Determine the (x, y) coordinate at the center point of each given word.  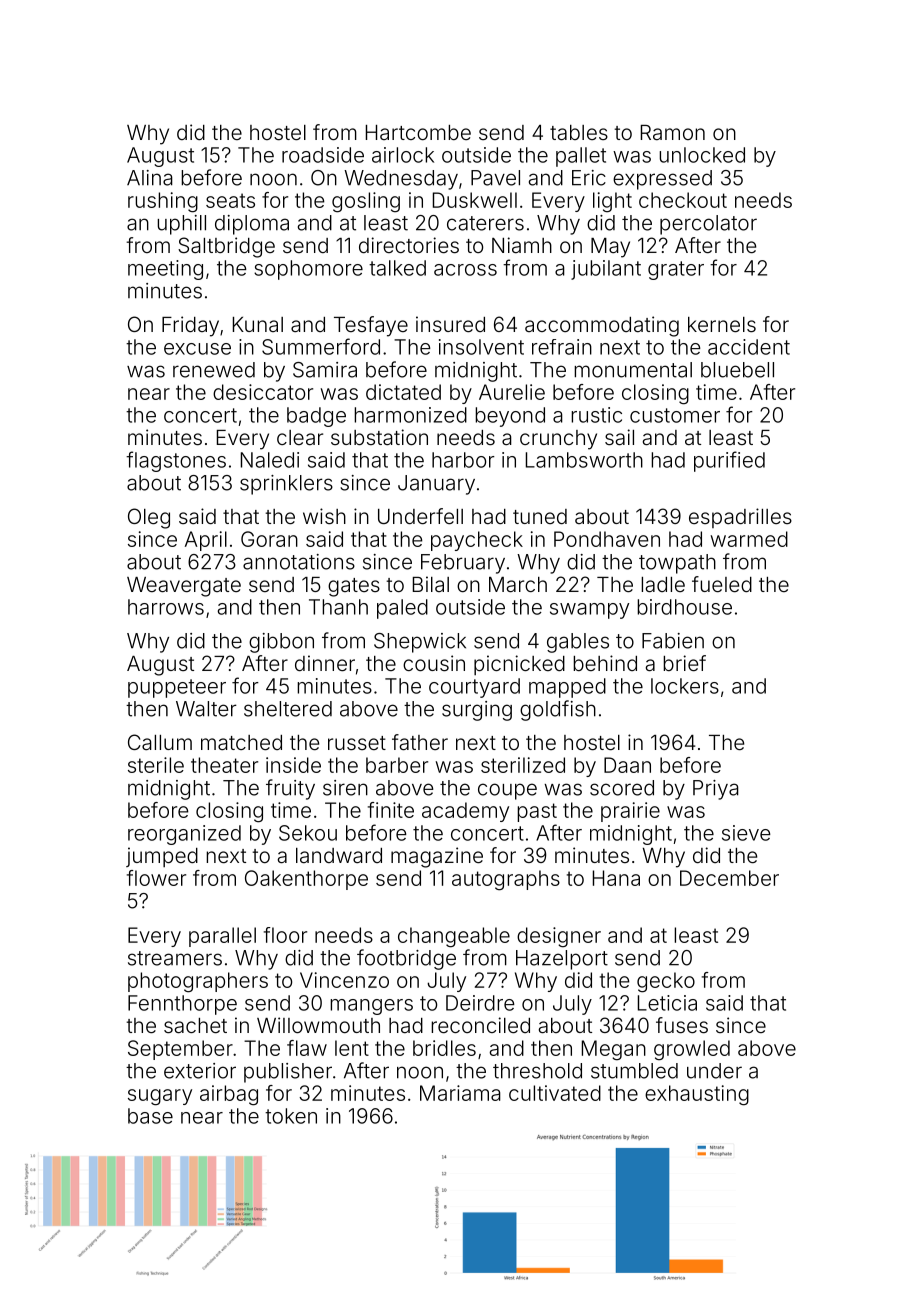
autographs (506, 880)
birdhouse (684, 607)
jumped (162, 857)
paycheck (477, 541)
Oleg (149, 518)
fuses (682, 1025)
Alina (150, 178)
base (150, 1116)
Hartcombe (418, 132)
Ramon (673, 132)
